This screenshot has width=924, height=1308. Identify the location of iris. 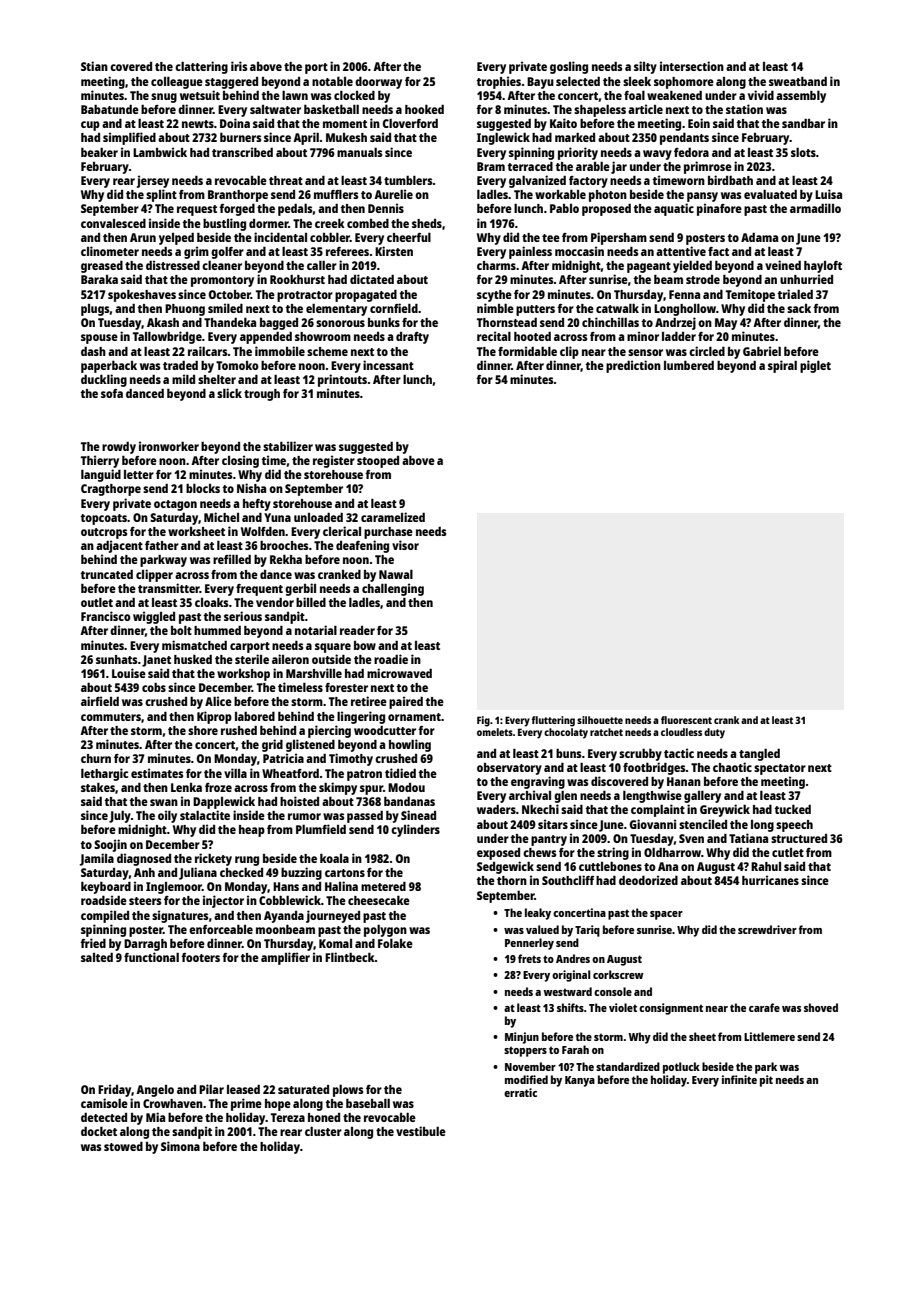
(239, 66).
